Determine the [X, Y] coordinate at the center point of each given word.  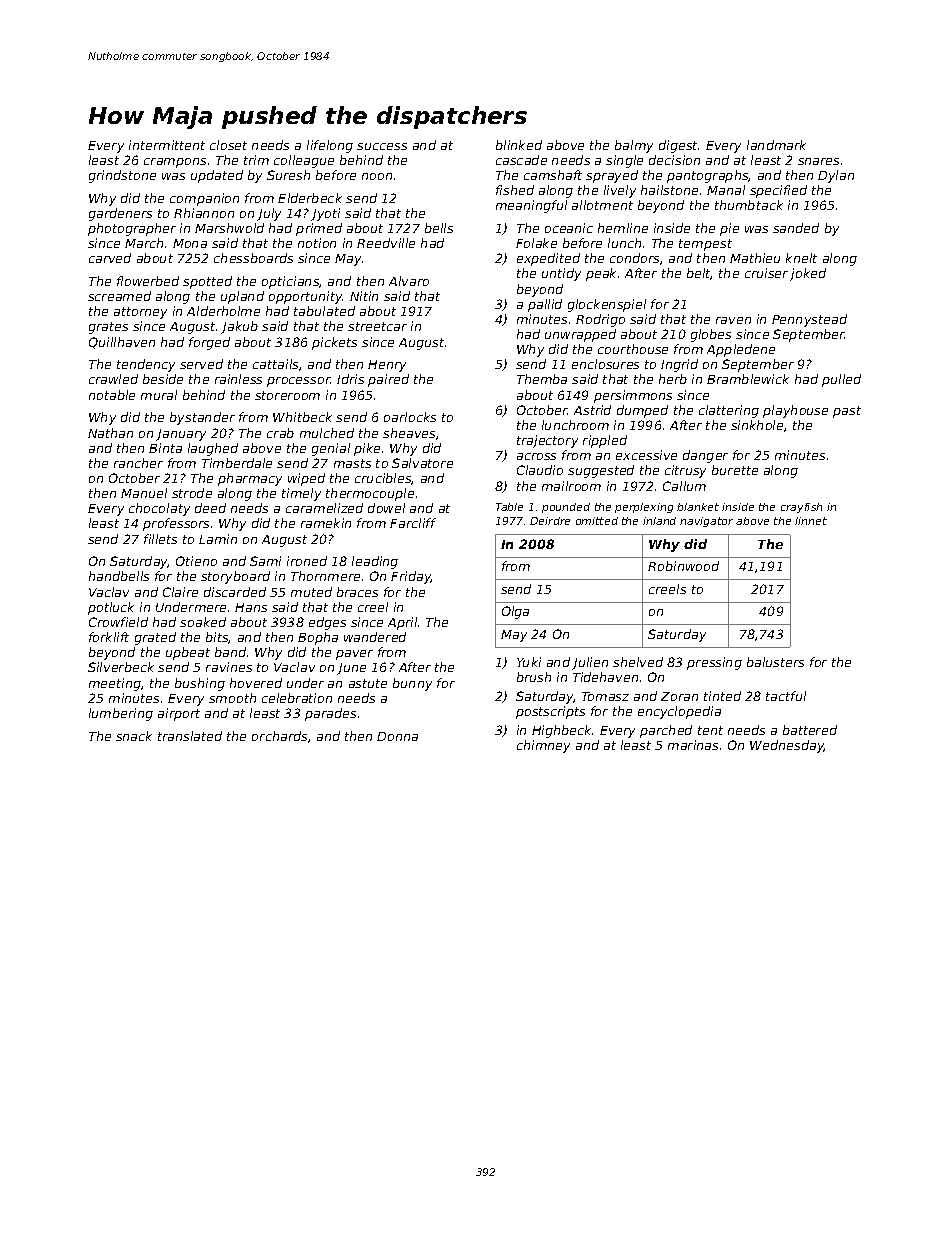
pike [367, 449]
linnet [811, 521]
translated [190, 736]
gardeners [120, 214]
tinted [722, 696]
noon [377, 176]
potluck [111, 608]
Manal [726, 190]
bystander [202, 418]
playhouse [795, 411]
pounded [566, 508]
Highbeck [562, 731]
